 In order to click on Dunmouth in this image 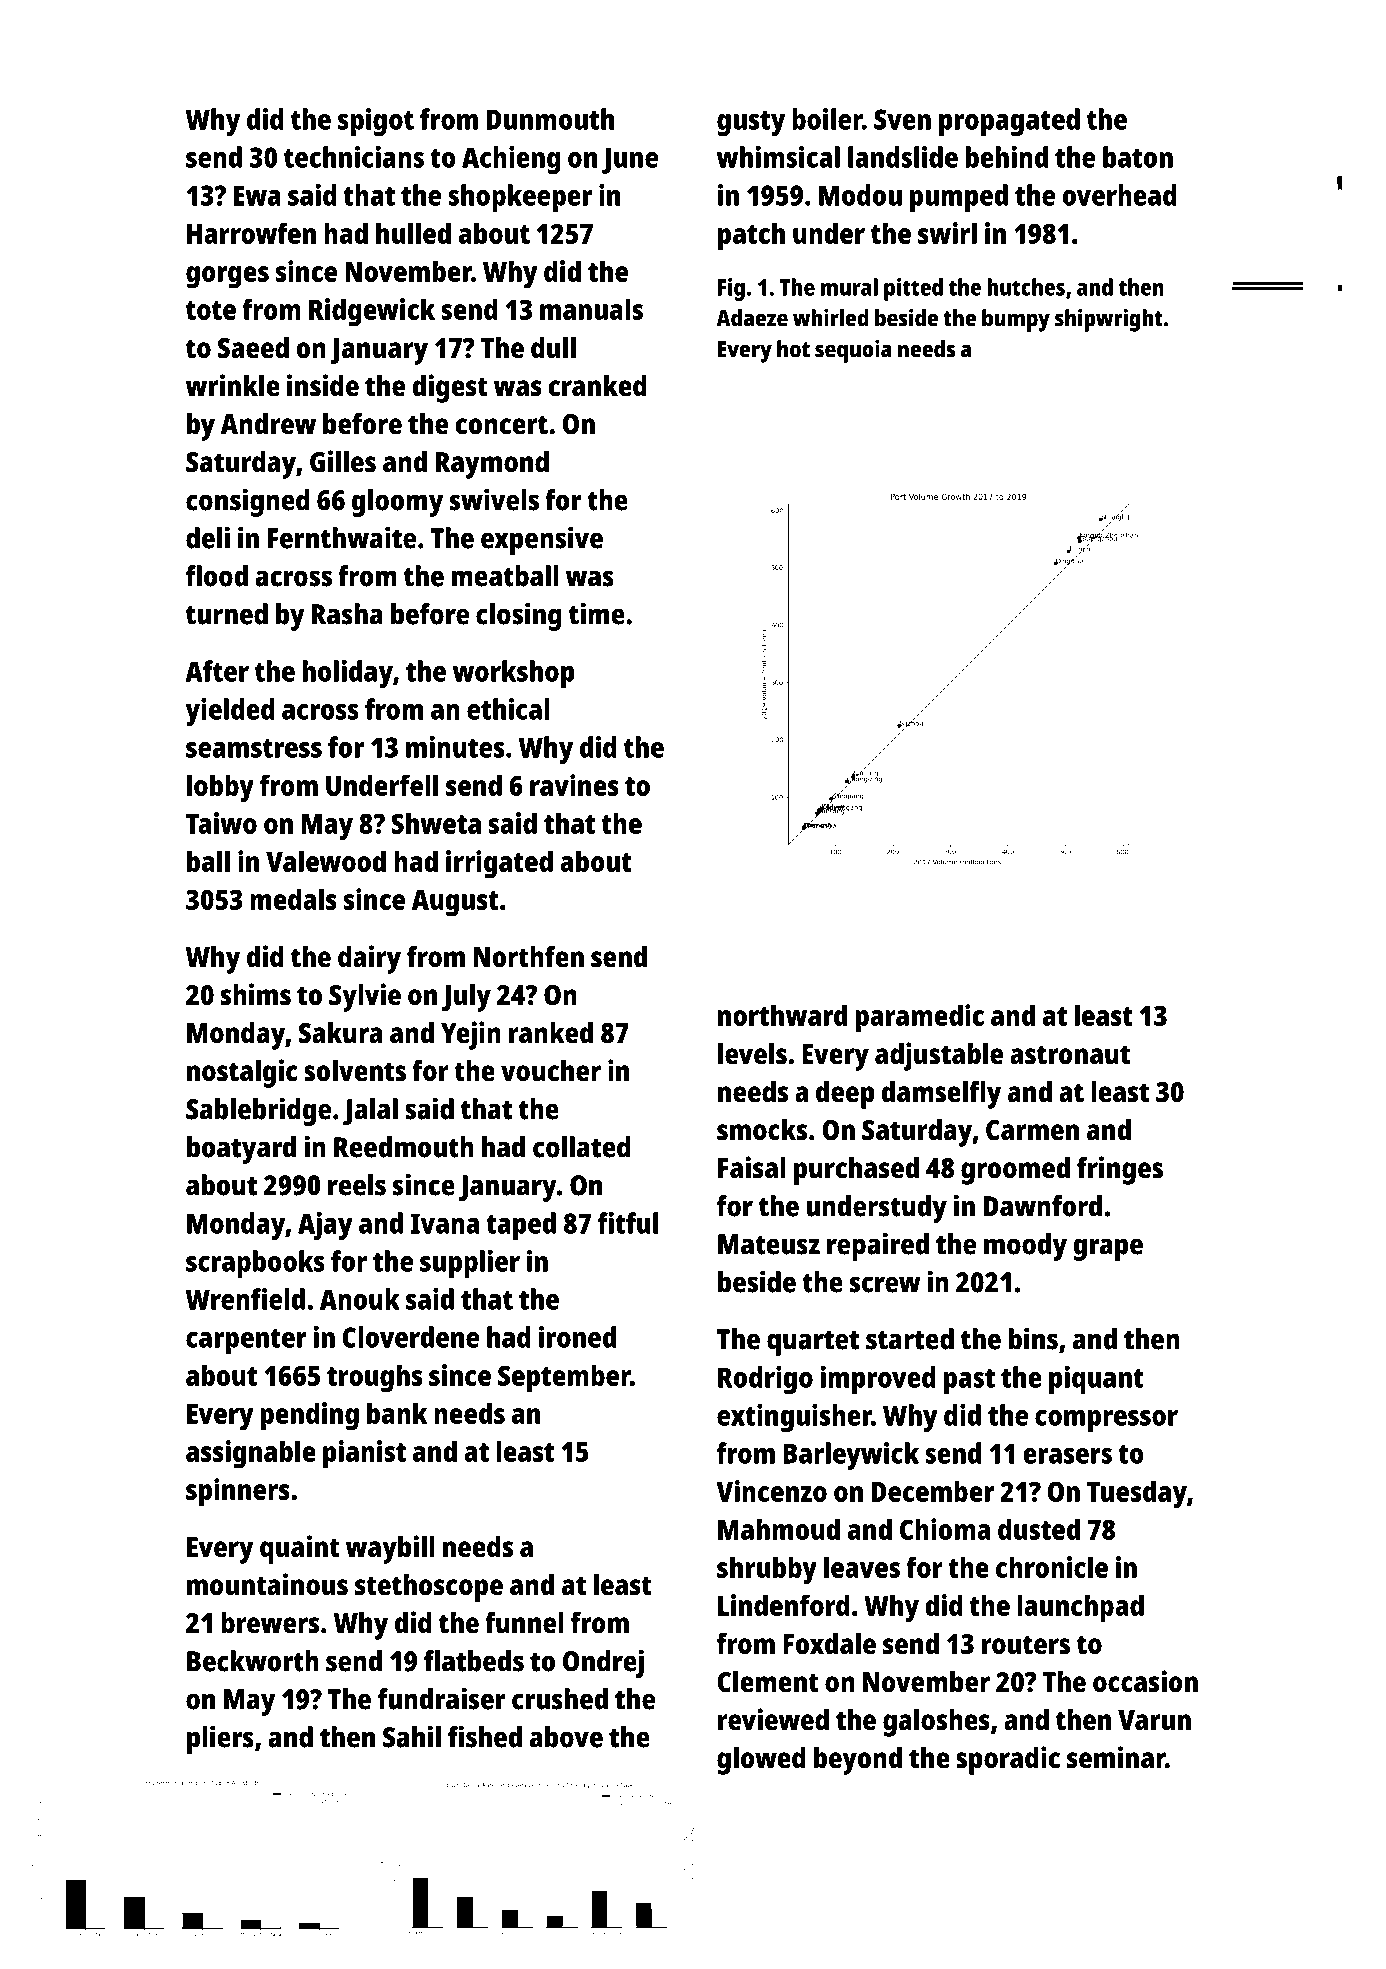, I will do `click(550, 119)`.
